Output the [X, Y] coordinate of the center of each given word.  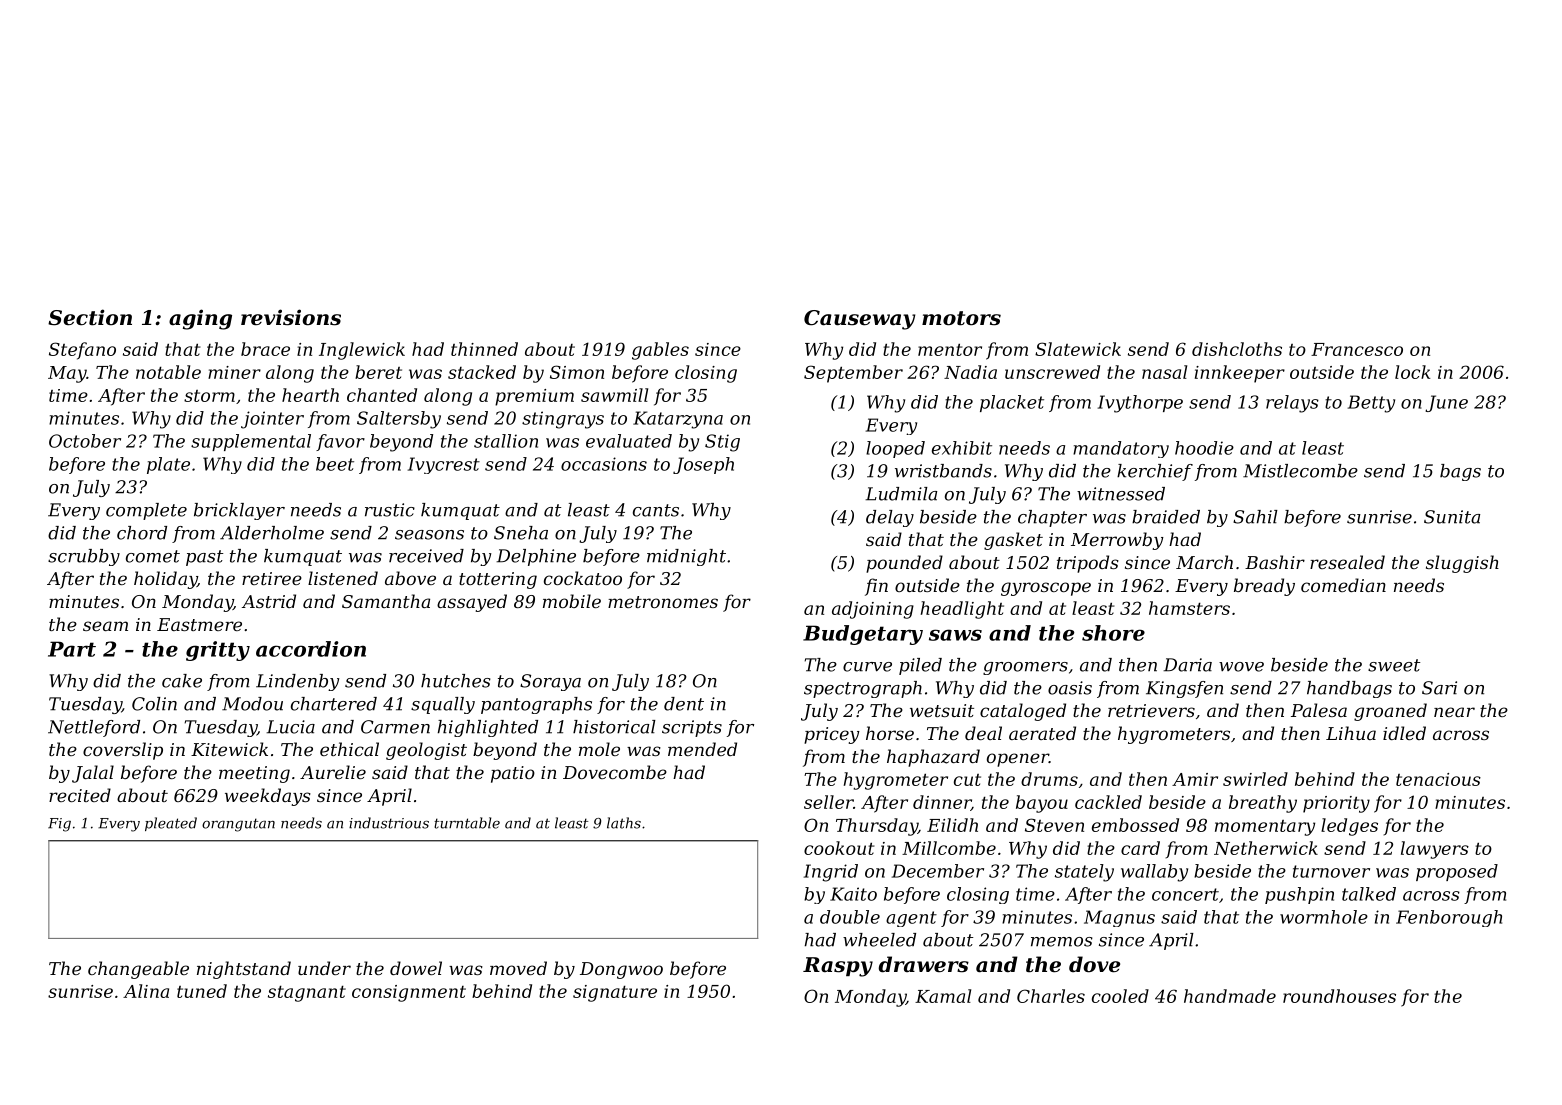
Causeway [859, 320]
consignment [409, 993]
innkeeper [1240, 374]
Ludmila [901, 494]
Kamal [943, 996]
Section [90, 317]
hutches [456, 681]
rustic [390, 510]
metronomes [663, 602]
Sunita [1452, 517]
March [1204, 562]
